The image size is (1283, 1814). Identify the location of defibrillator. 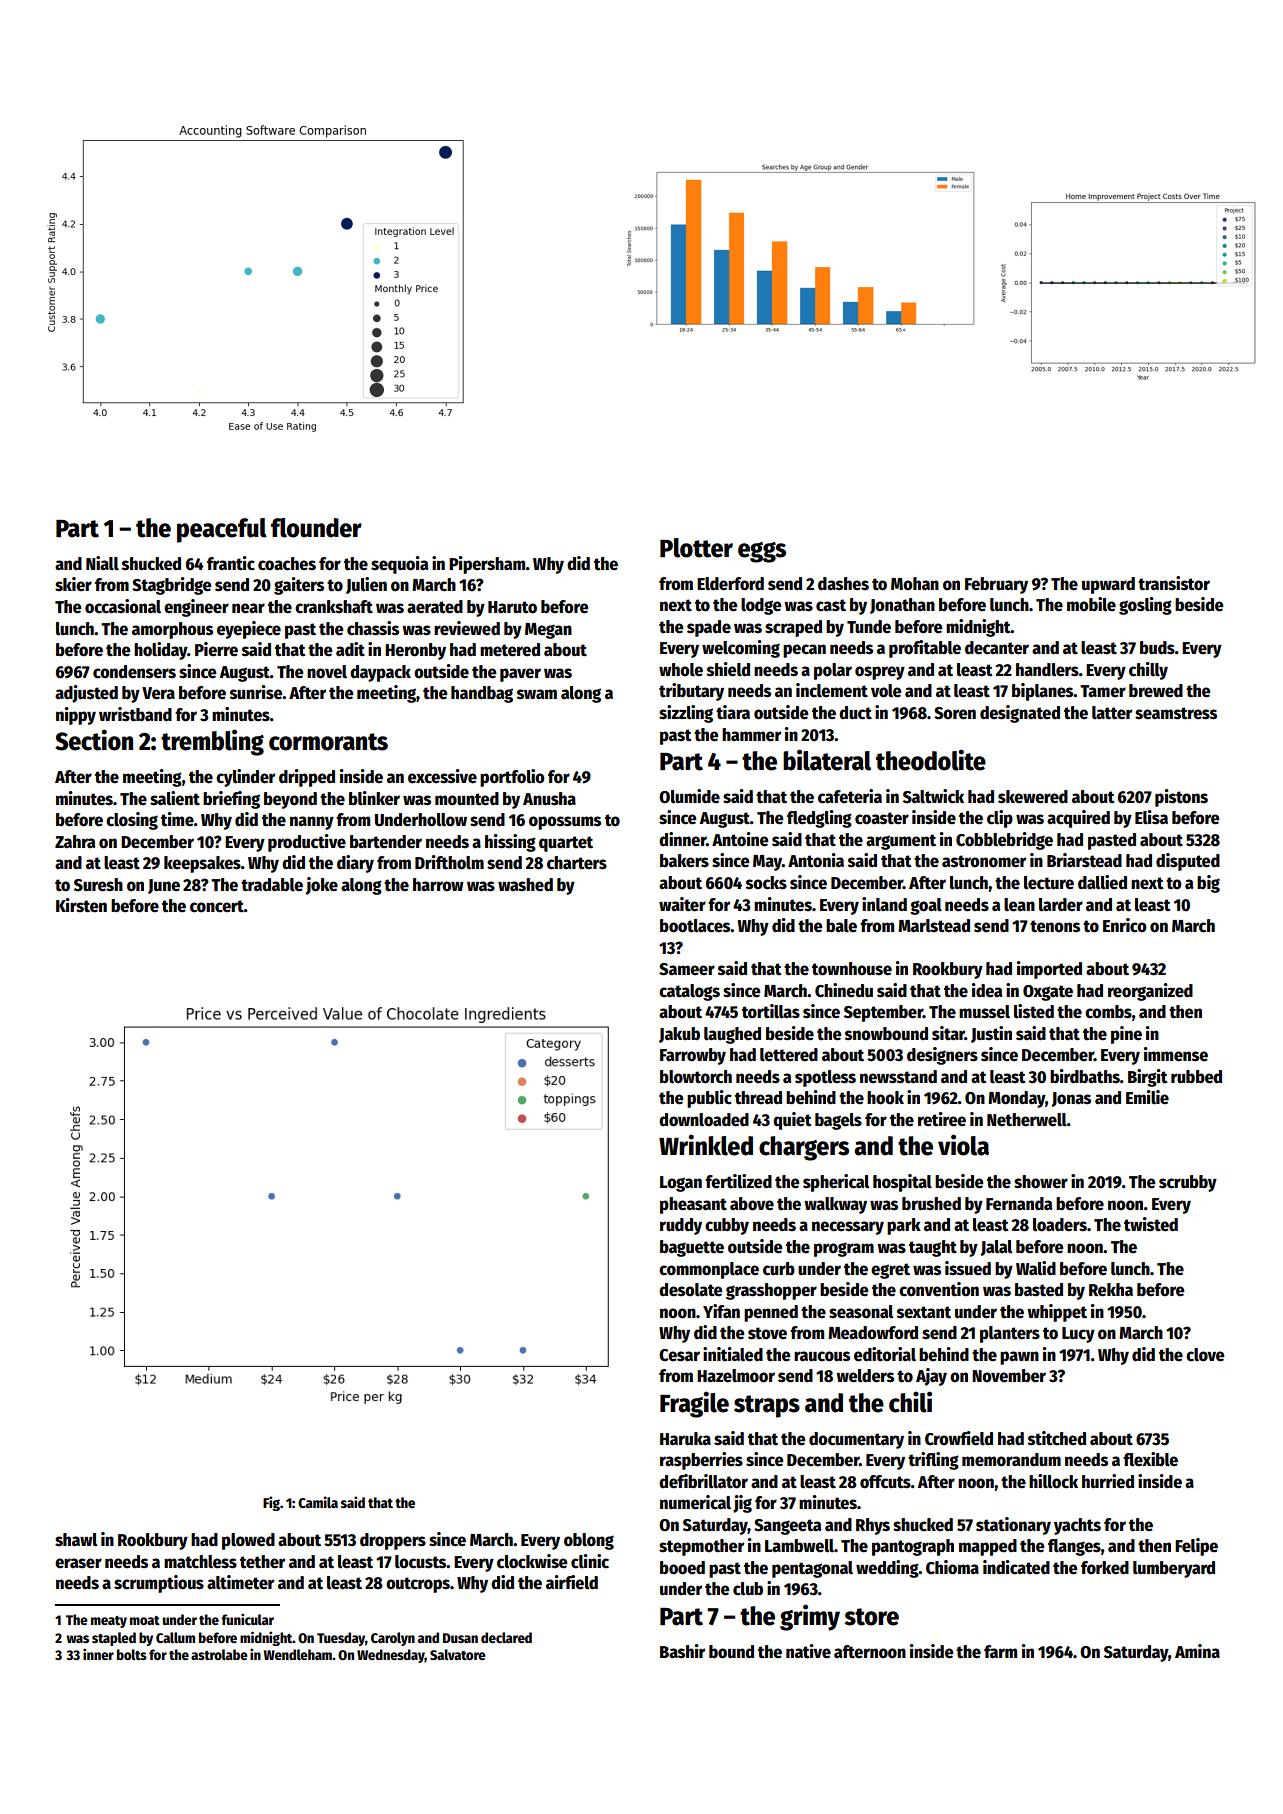
(703, 1481).
